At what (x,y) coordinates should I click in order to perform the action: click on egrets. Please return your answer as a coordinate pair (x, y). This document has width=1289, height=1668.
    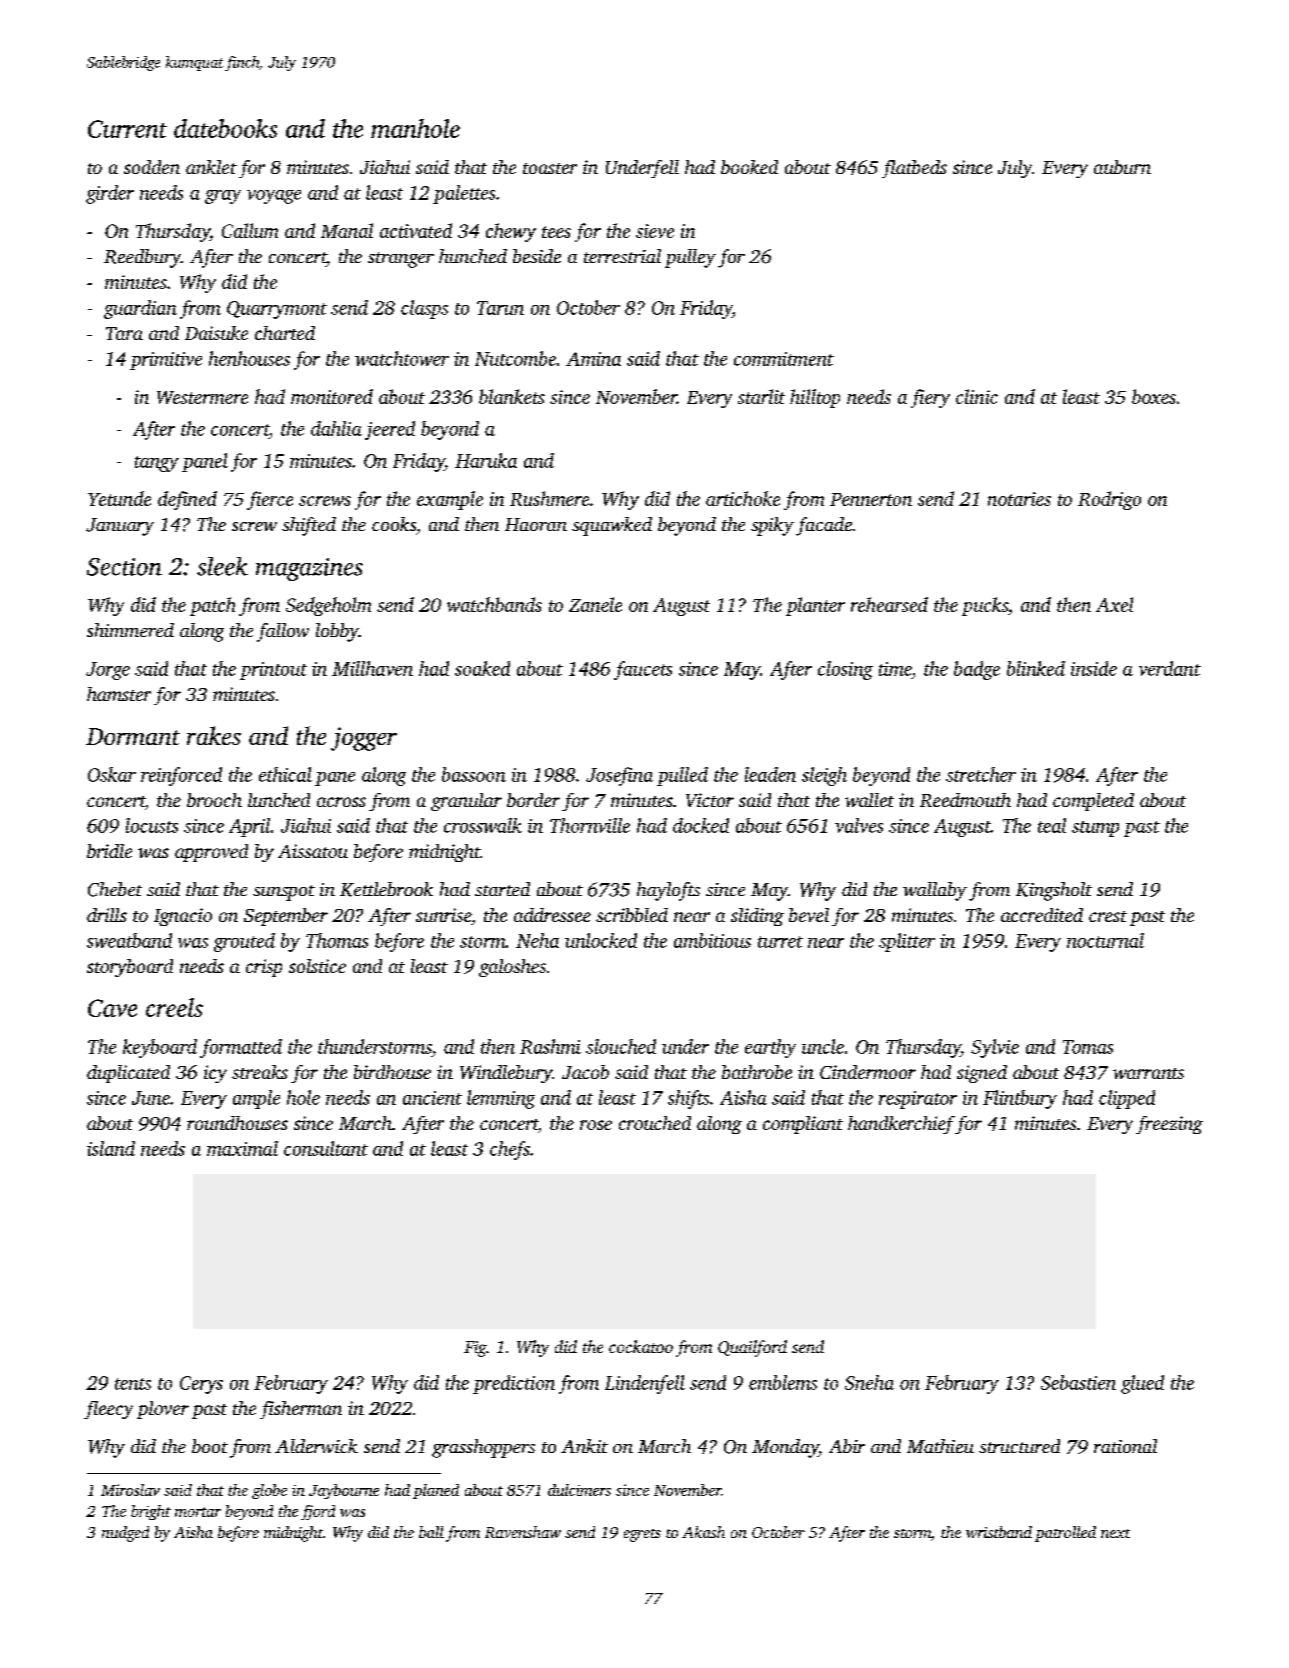
    Looking at the image, I should click on (642, 1535).
